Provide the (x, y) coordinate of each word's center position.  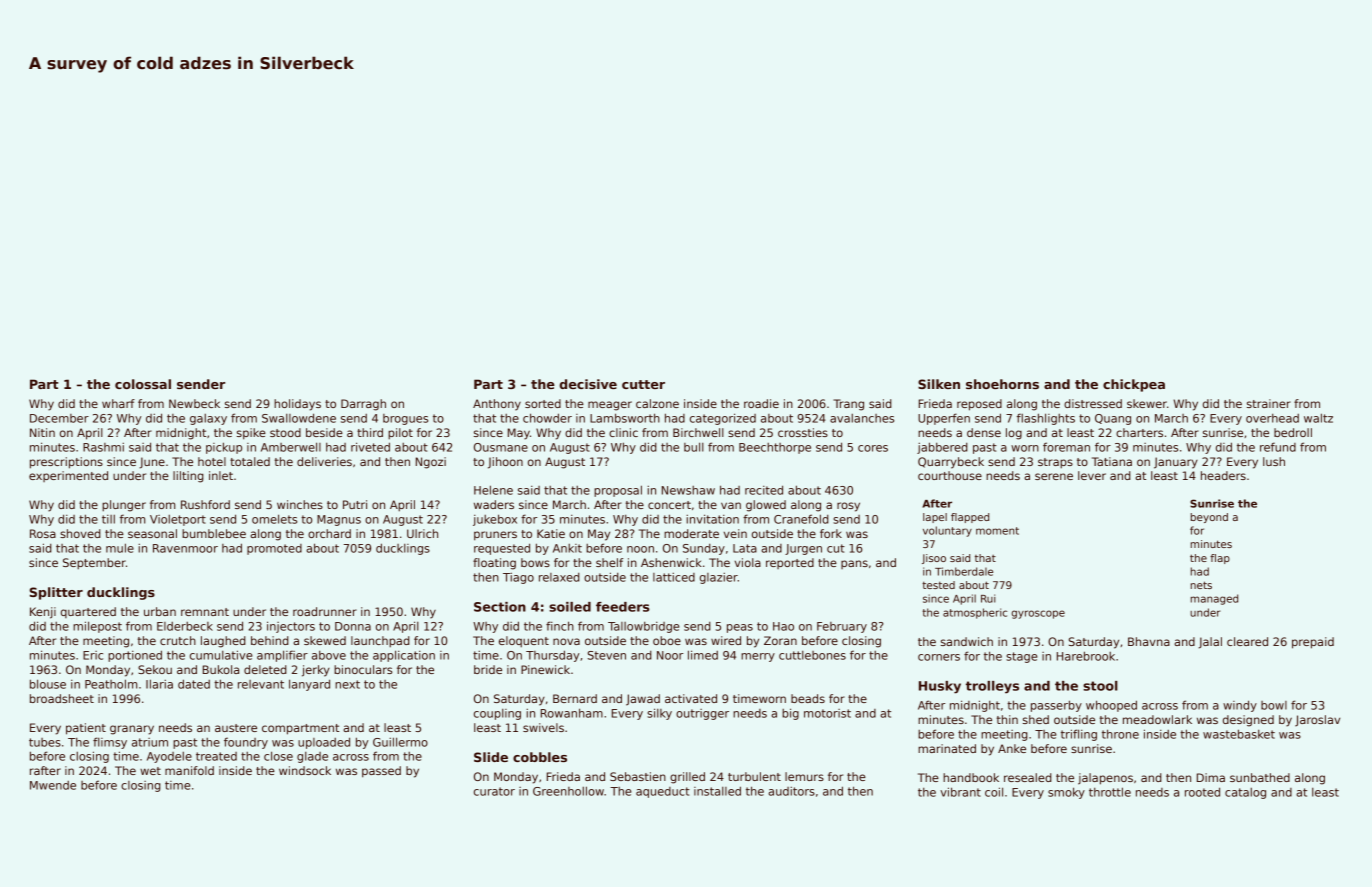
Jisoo (934, 559)
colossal (143, 384)
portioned (135, 656)
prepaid (1313, 643)
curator (494, 791)
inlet (221, 475)
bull (694, 447)
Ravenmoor (185, 548)
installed (717, 791)
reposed (979, 405)
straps (1055, 463)
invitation (712, 519)
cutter (643, 384)
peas (740, 628)
